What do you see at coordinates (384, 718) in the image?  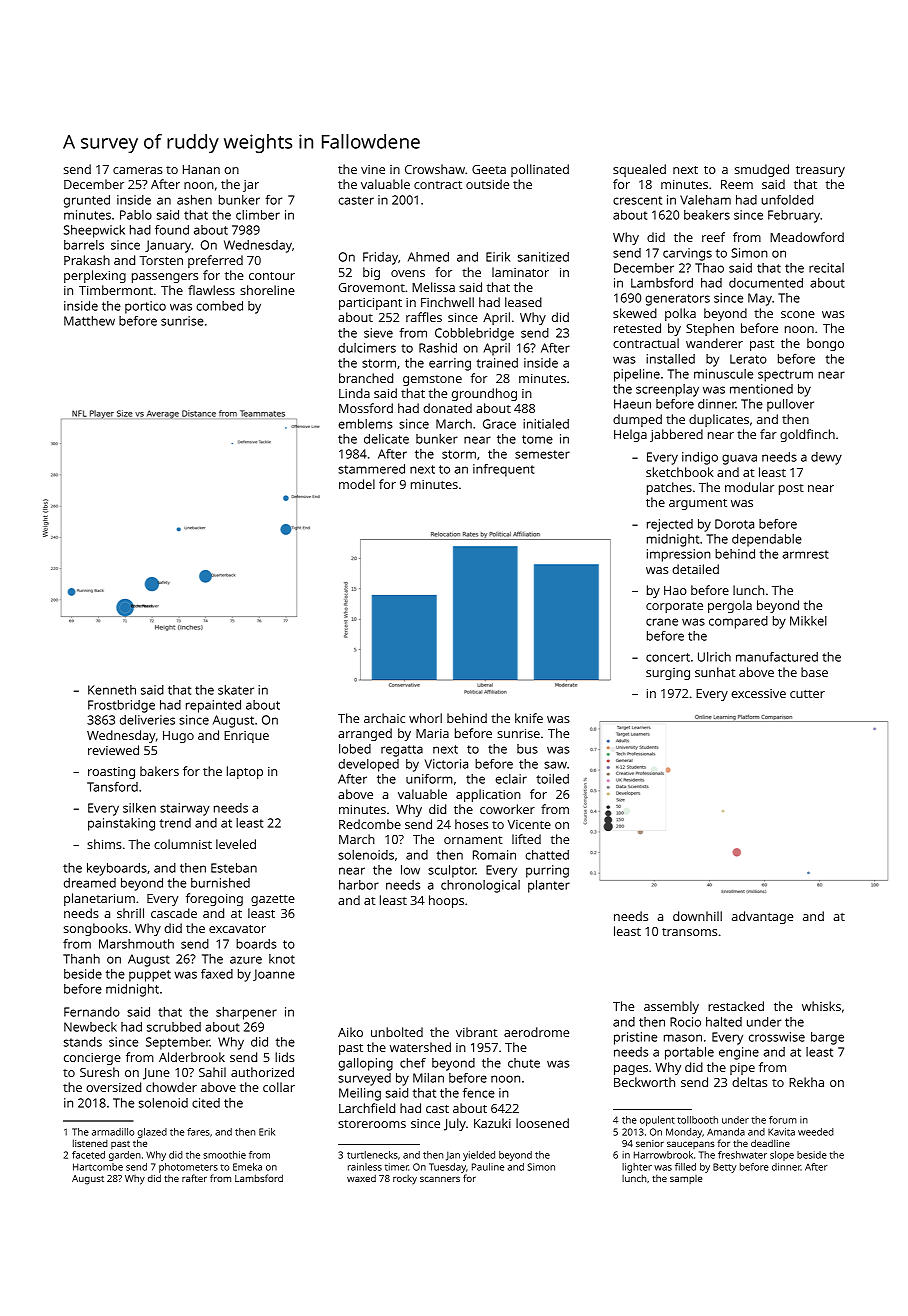 I see `archaic` at bounding box center [384, 718].
